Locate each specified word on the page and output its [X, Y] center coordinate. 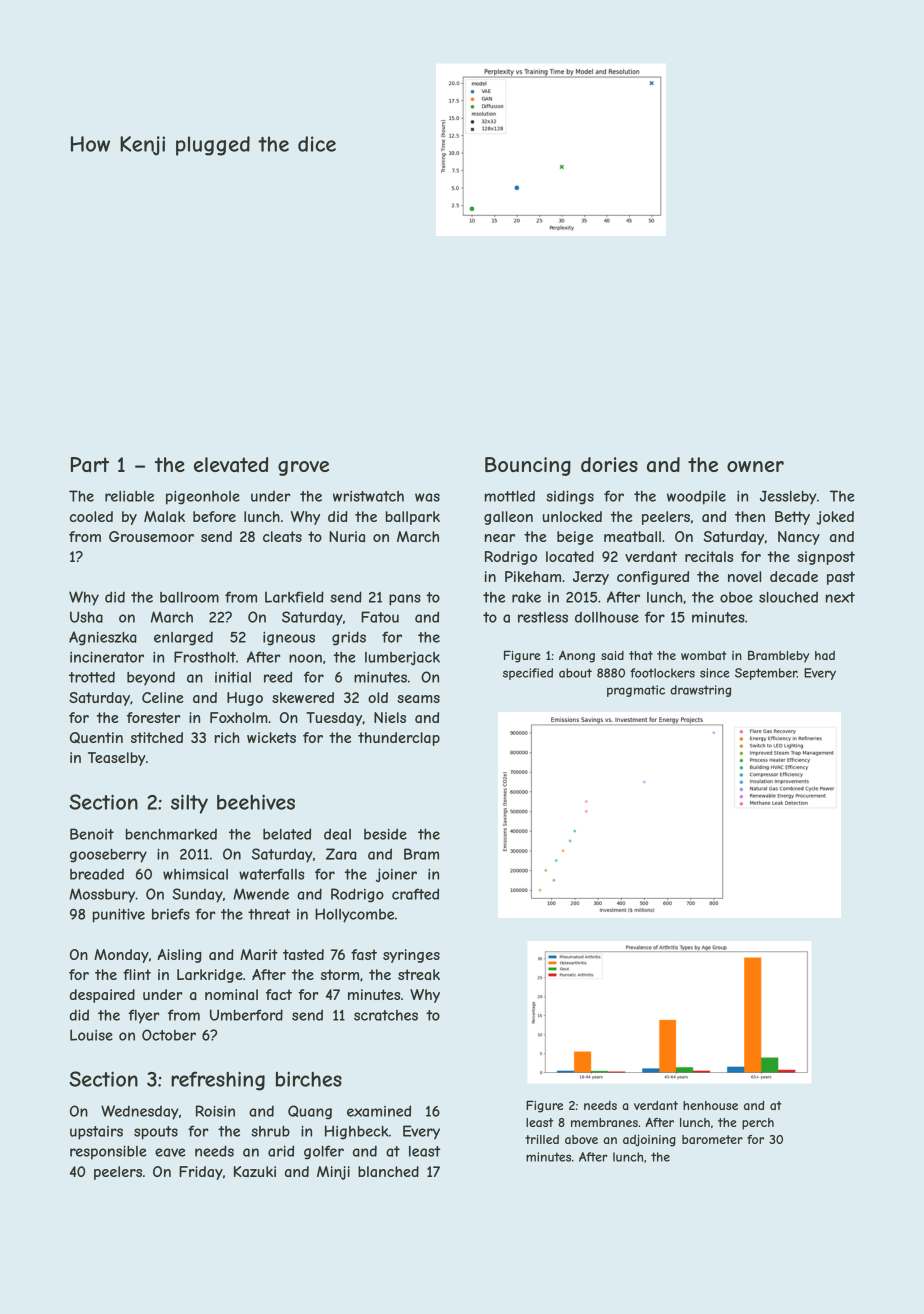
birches [309, 1079]
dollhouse [607, 617]
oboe [736, 597]
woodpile [696, 497]
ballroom [189, 597]
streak [419, 974]
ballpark [413, 518]
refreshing [218, 1081]
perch [758, 1124]
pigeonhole [203, 497]
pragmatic [636, 691]
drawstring [700, 691]
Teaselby [117, 759]
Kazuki [255, 1171]
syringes [411, 956]
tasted [303, 954]
